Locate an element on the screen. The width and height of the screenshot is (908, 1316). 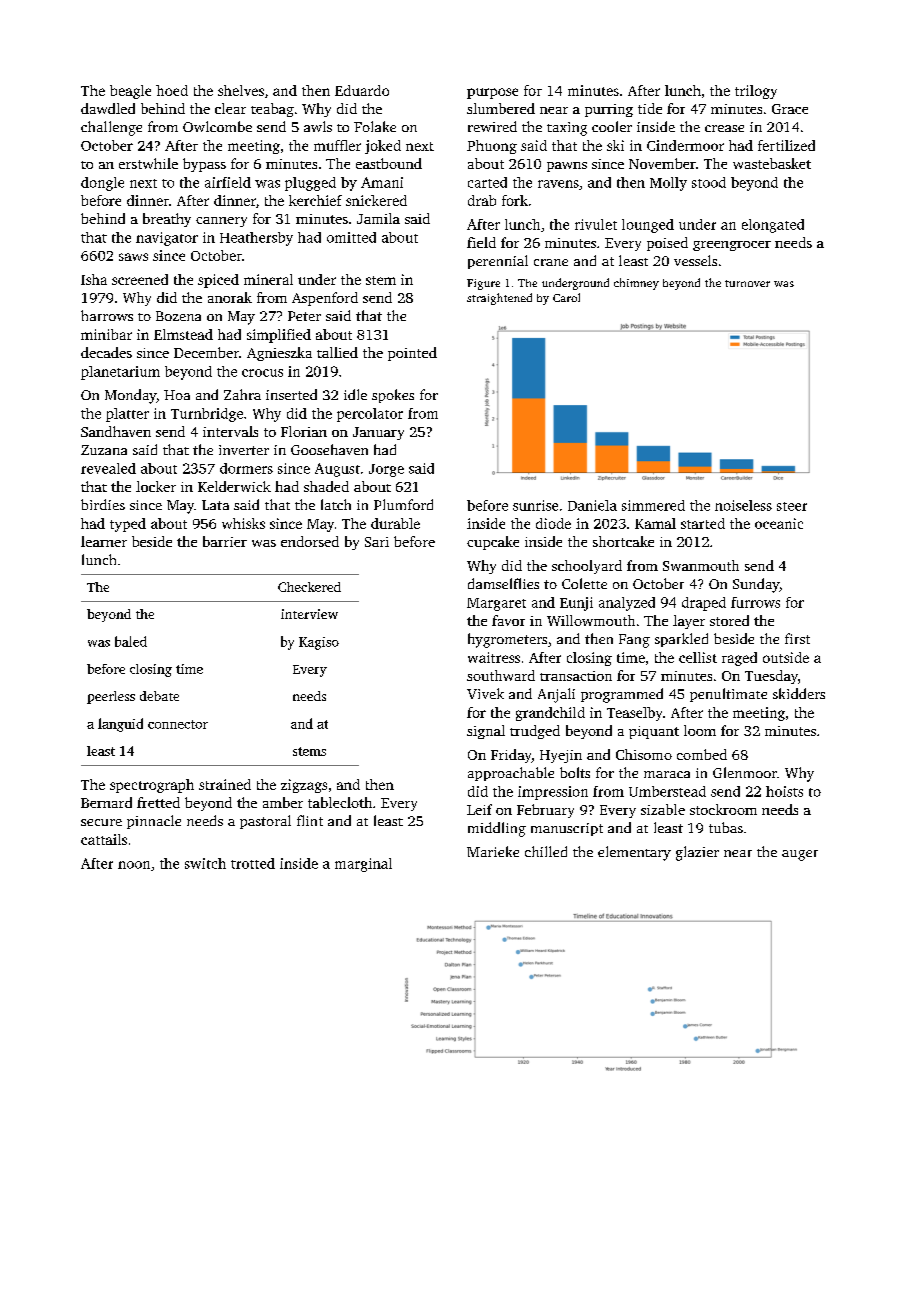
Phuong is located at coordinates (492, 147).
